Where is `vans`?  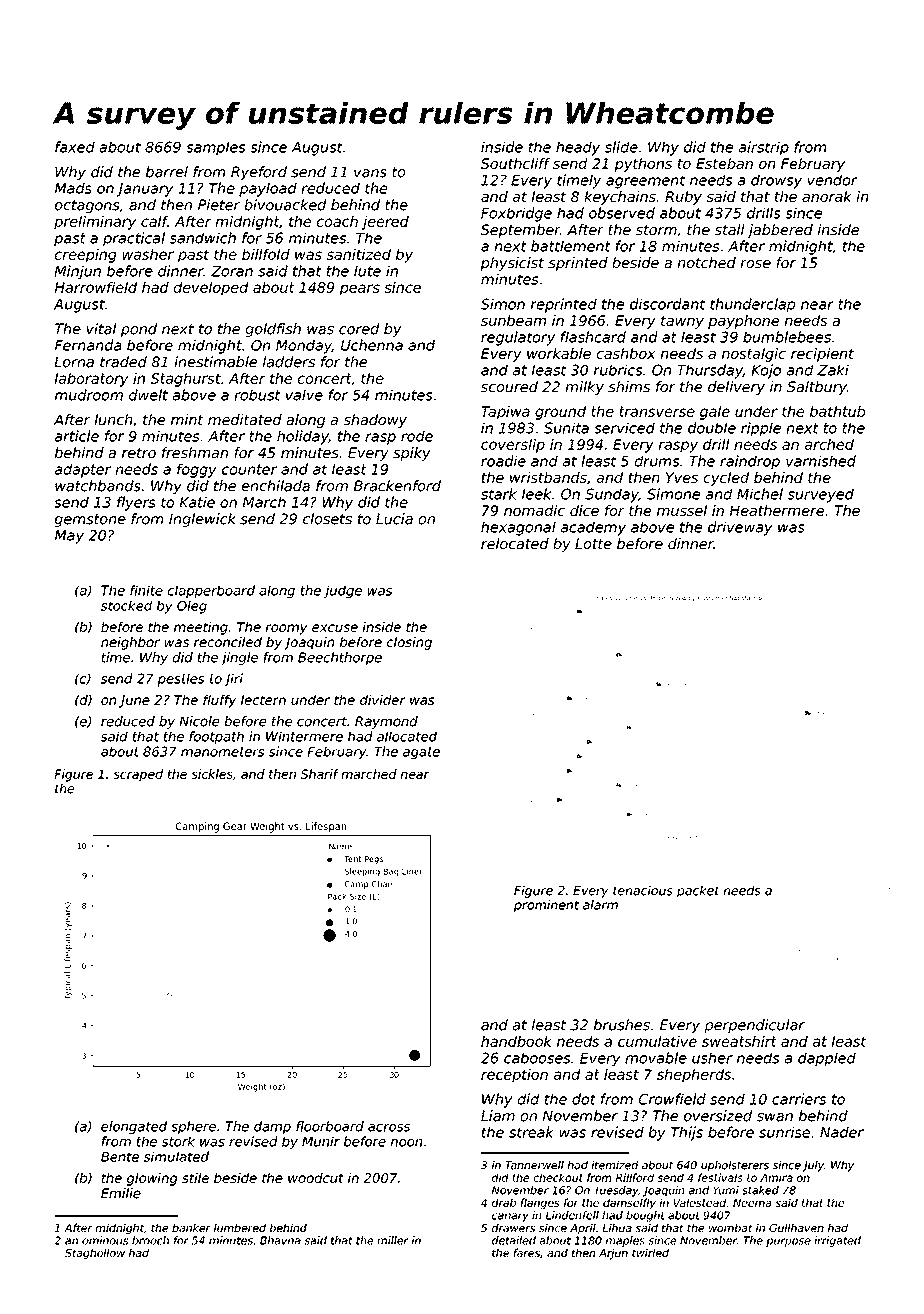 vans is located at coordinates (370, 173).
